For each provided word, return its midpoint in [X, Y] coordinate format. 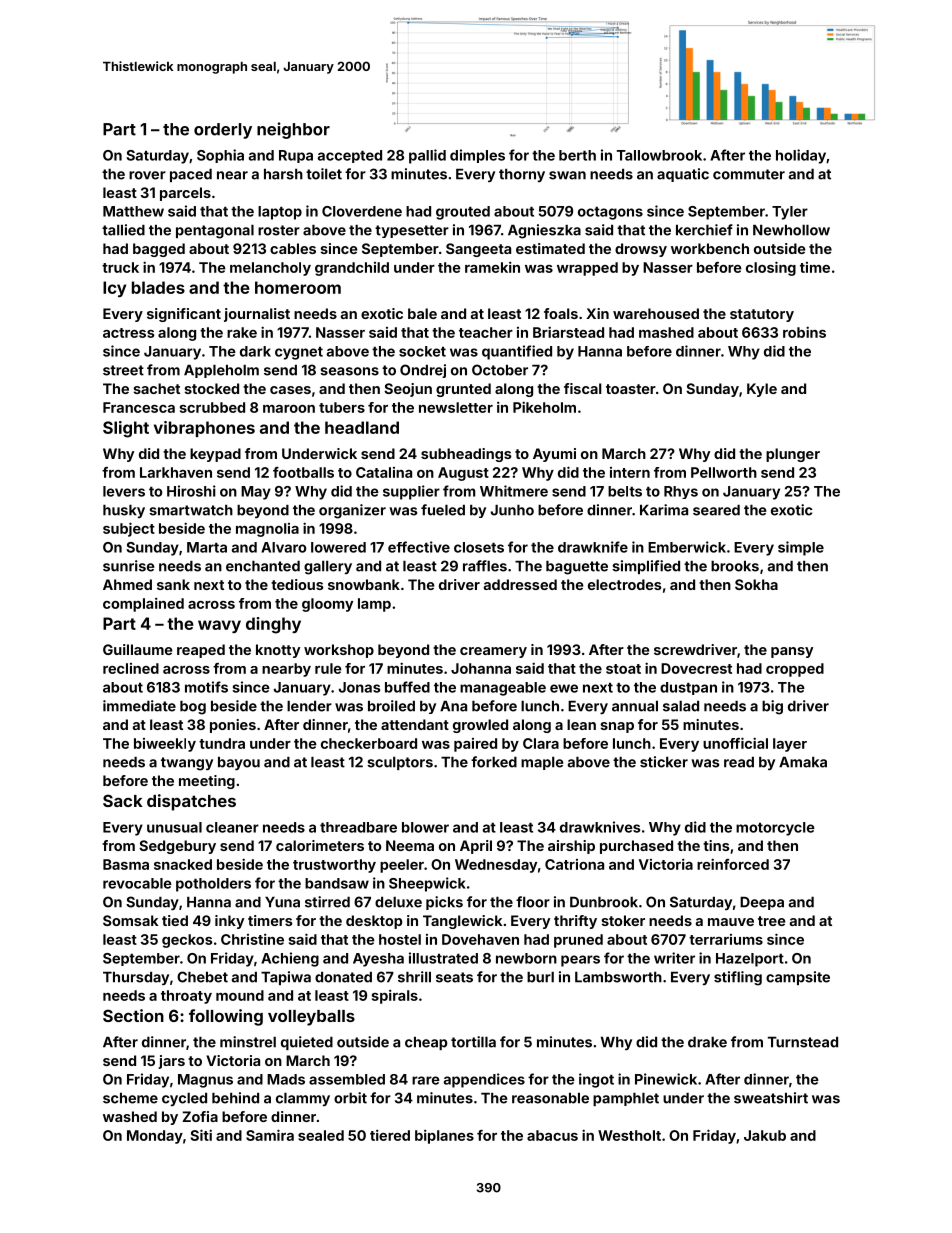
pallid [427, 156]
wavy [219, 626]
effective [419, 547]
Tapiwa [286, 978]
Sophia [220, 156]
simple [801, 548]
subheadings [466, 455]
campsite [798, 978]
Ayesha [378, 960]
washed [130, 1116]
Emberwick [687, 547]
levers [124, 491]
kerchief [704, 230]
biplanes [444, 1137]
